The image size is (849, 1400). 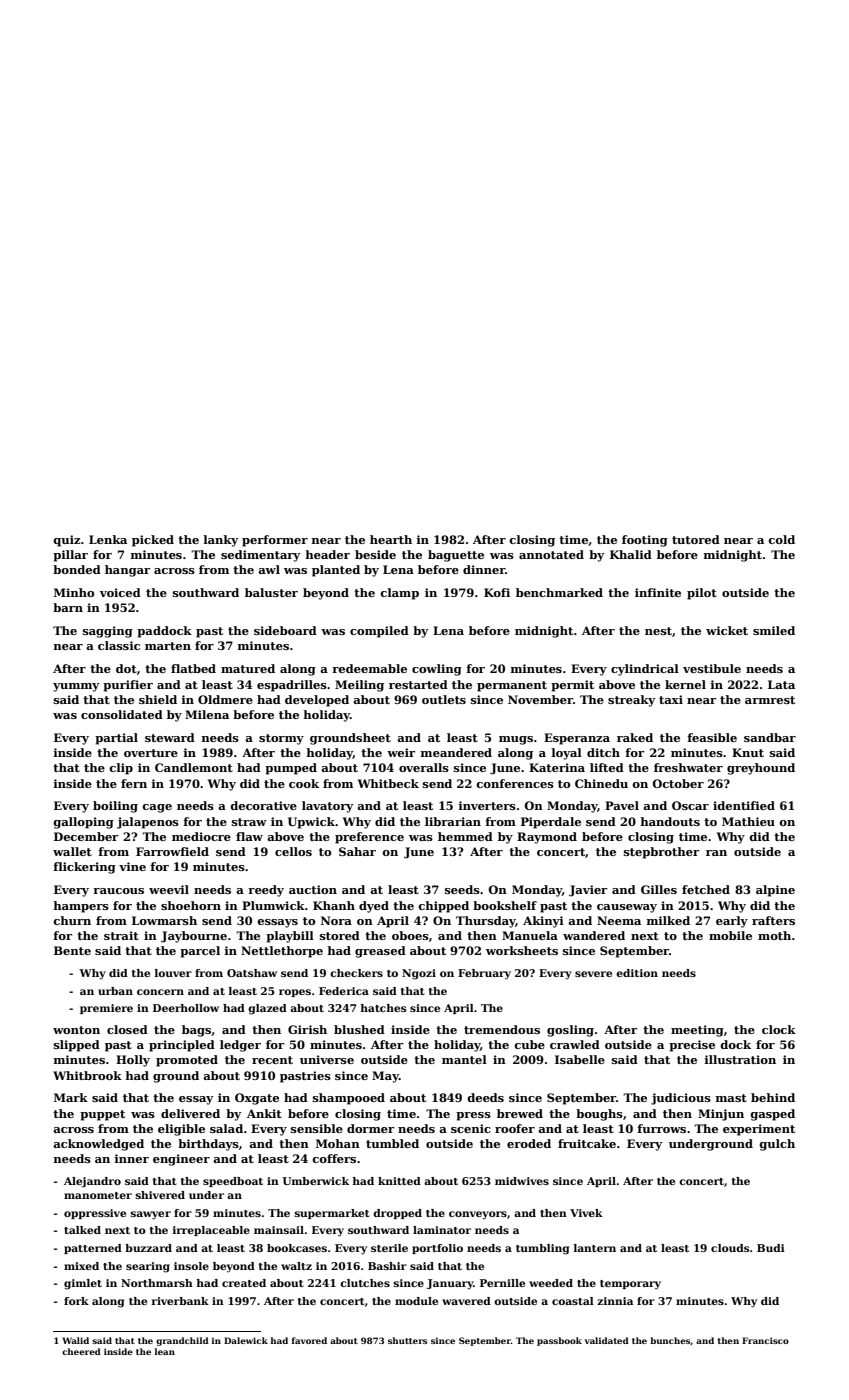 I want to click on preference, so click(x=369, y=838).
